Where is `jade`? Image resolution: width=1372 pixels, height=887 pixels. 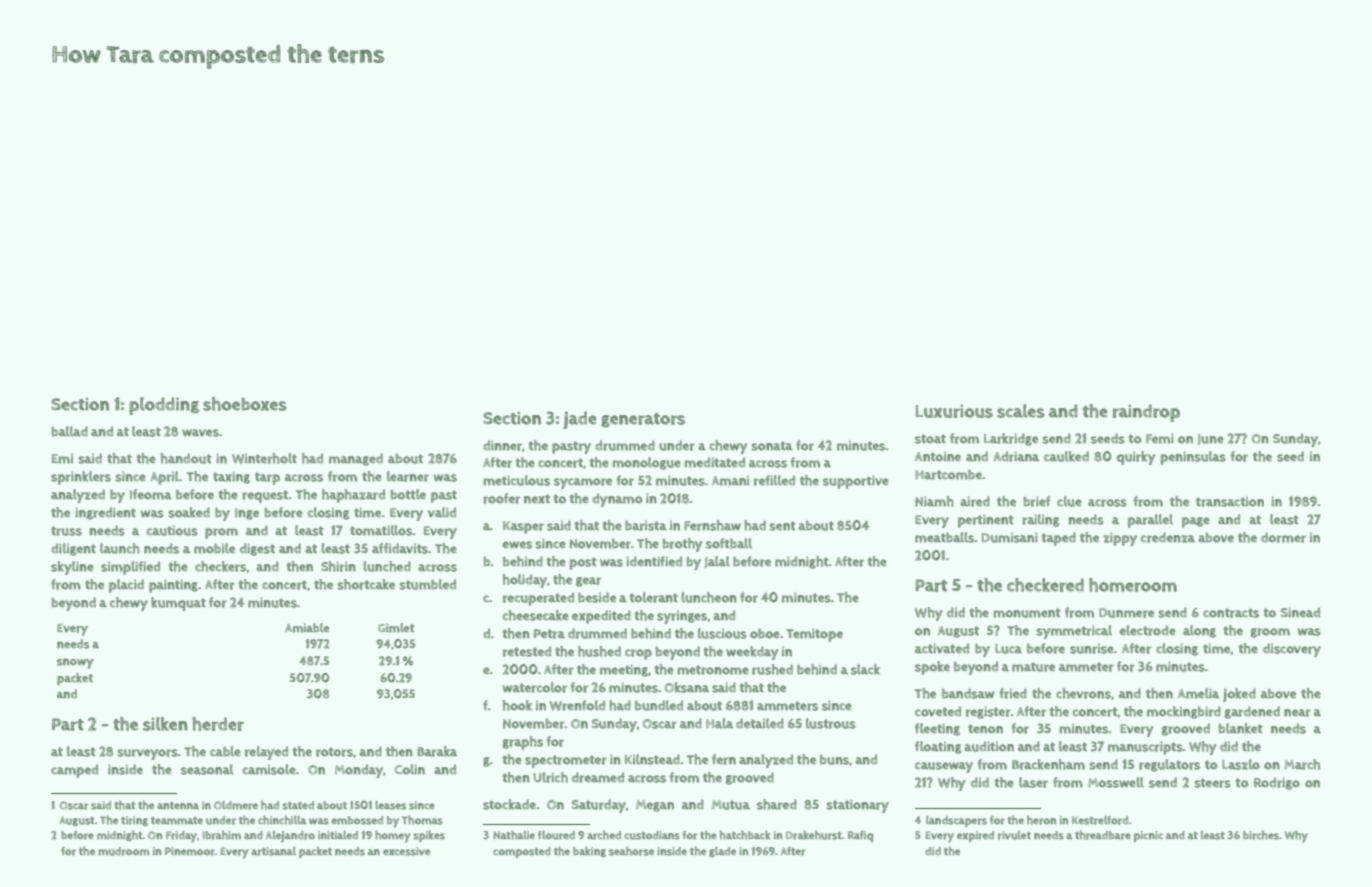
jade is located at coordinates (580, 420).
